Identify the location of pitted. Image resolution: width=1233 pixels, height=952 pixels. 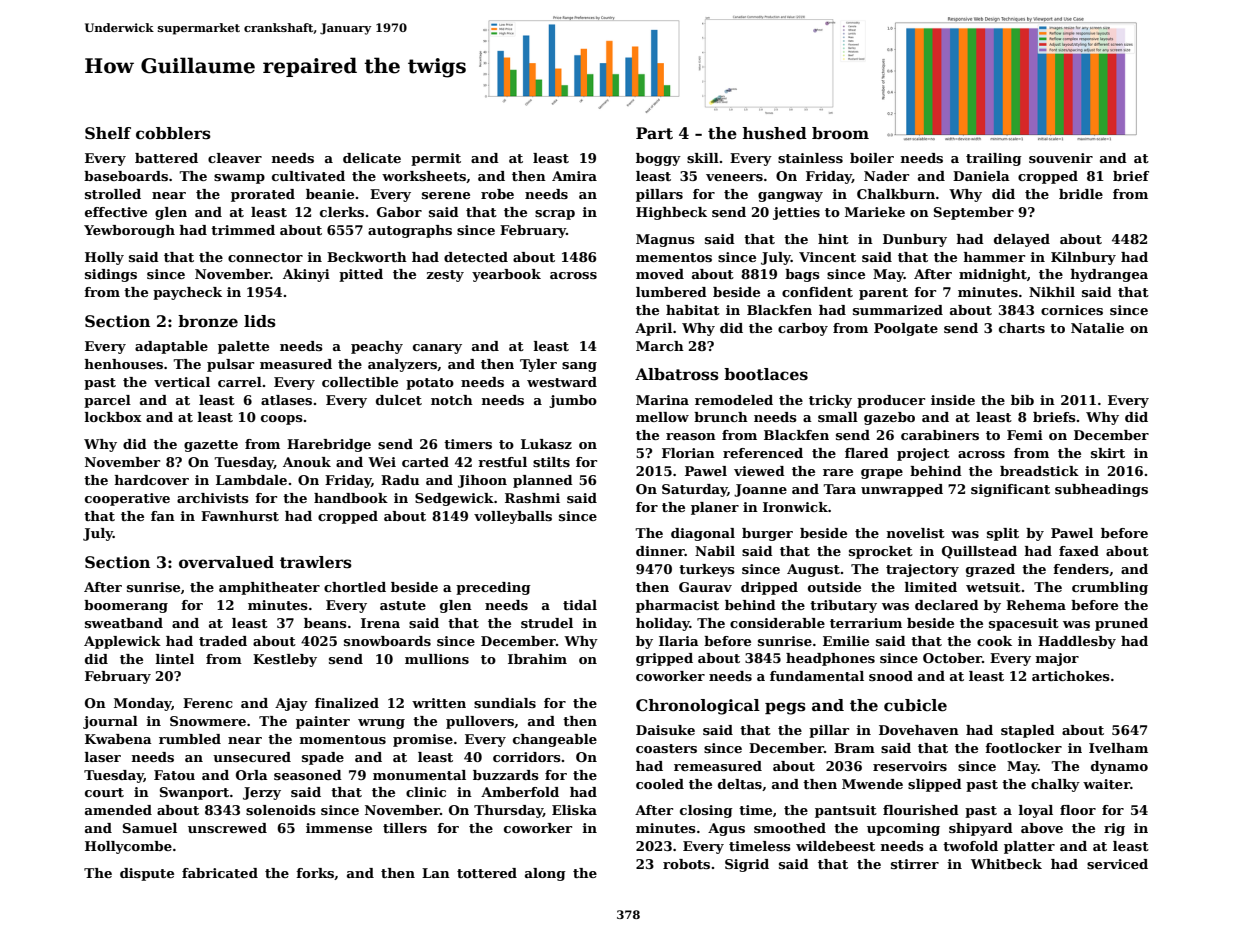
(361, 275).
